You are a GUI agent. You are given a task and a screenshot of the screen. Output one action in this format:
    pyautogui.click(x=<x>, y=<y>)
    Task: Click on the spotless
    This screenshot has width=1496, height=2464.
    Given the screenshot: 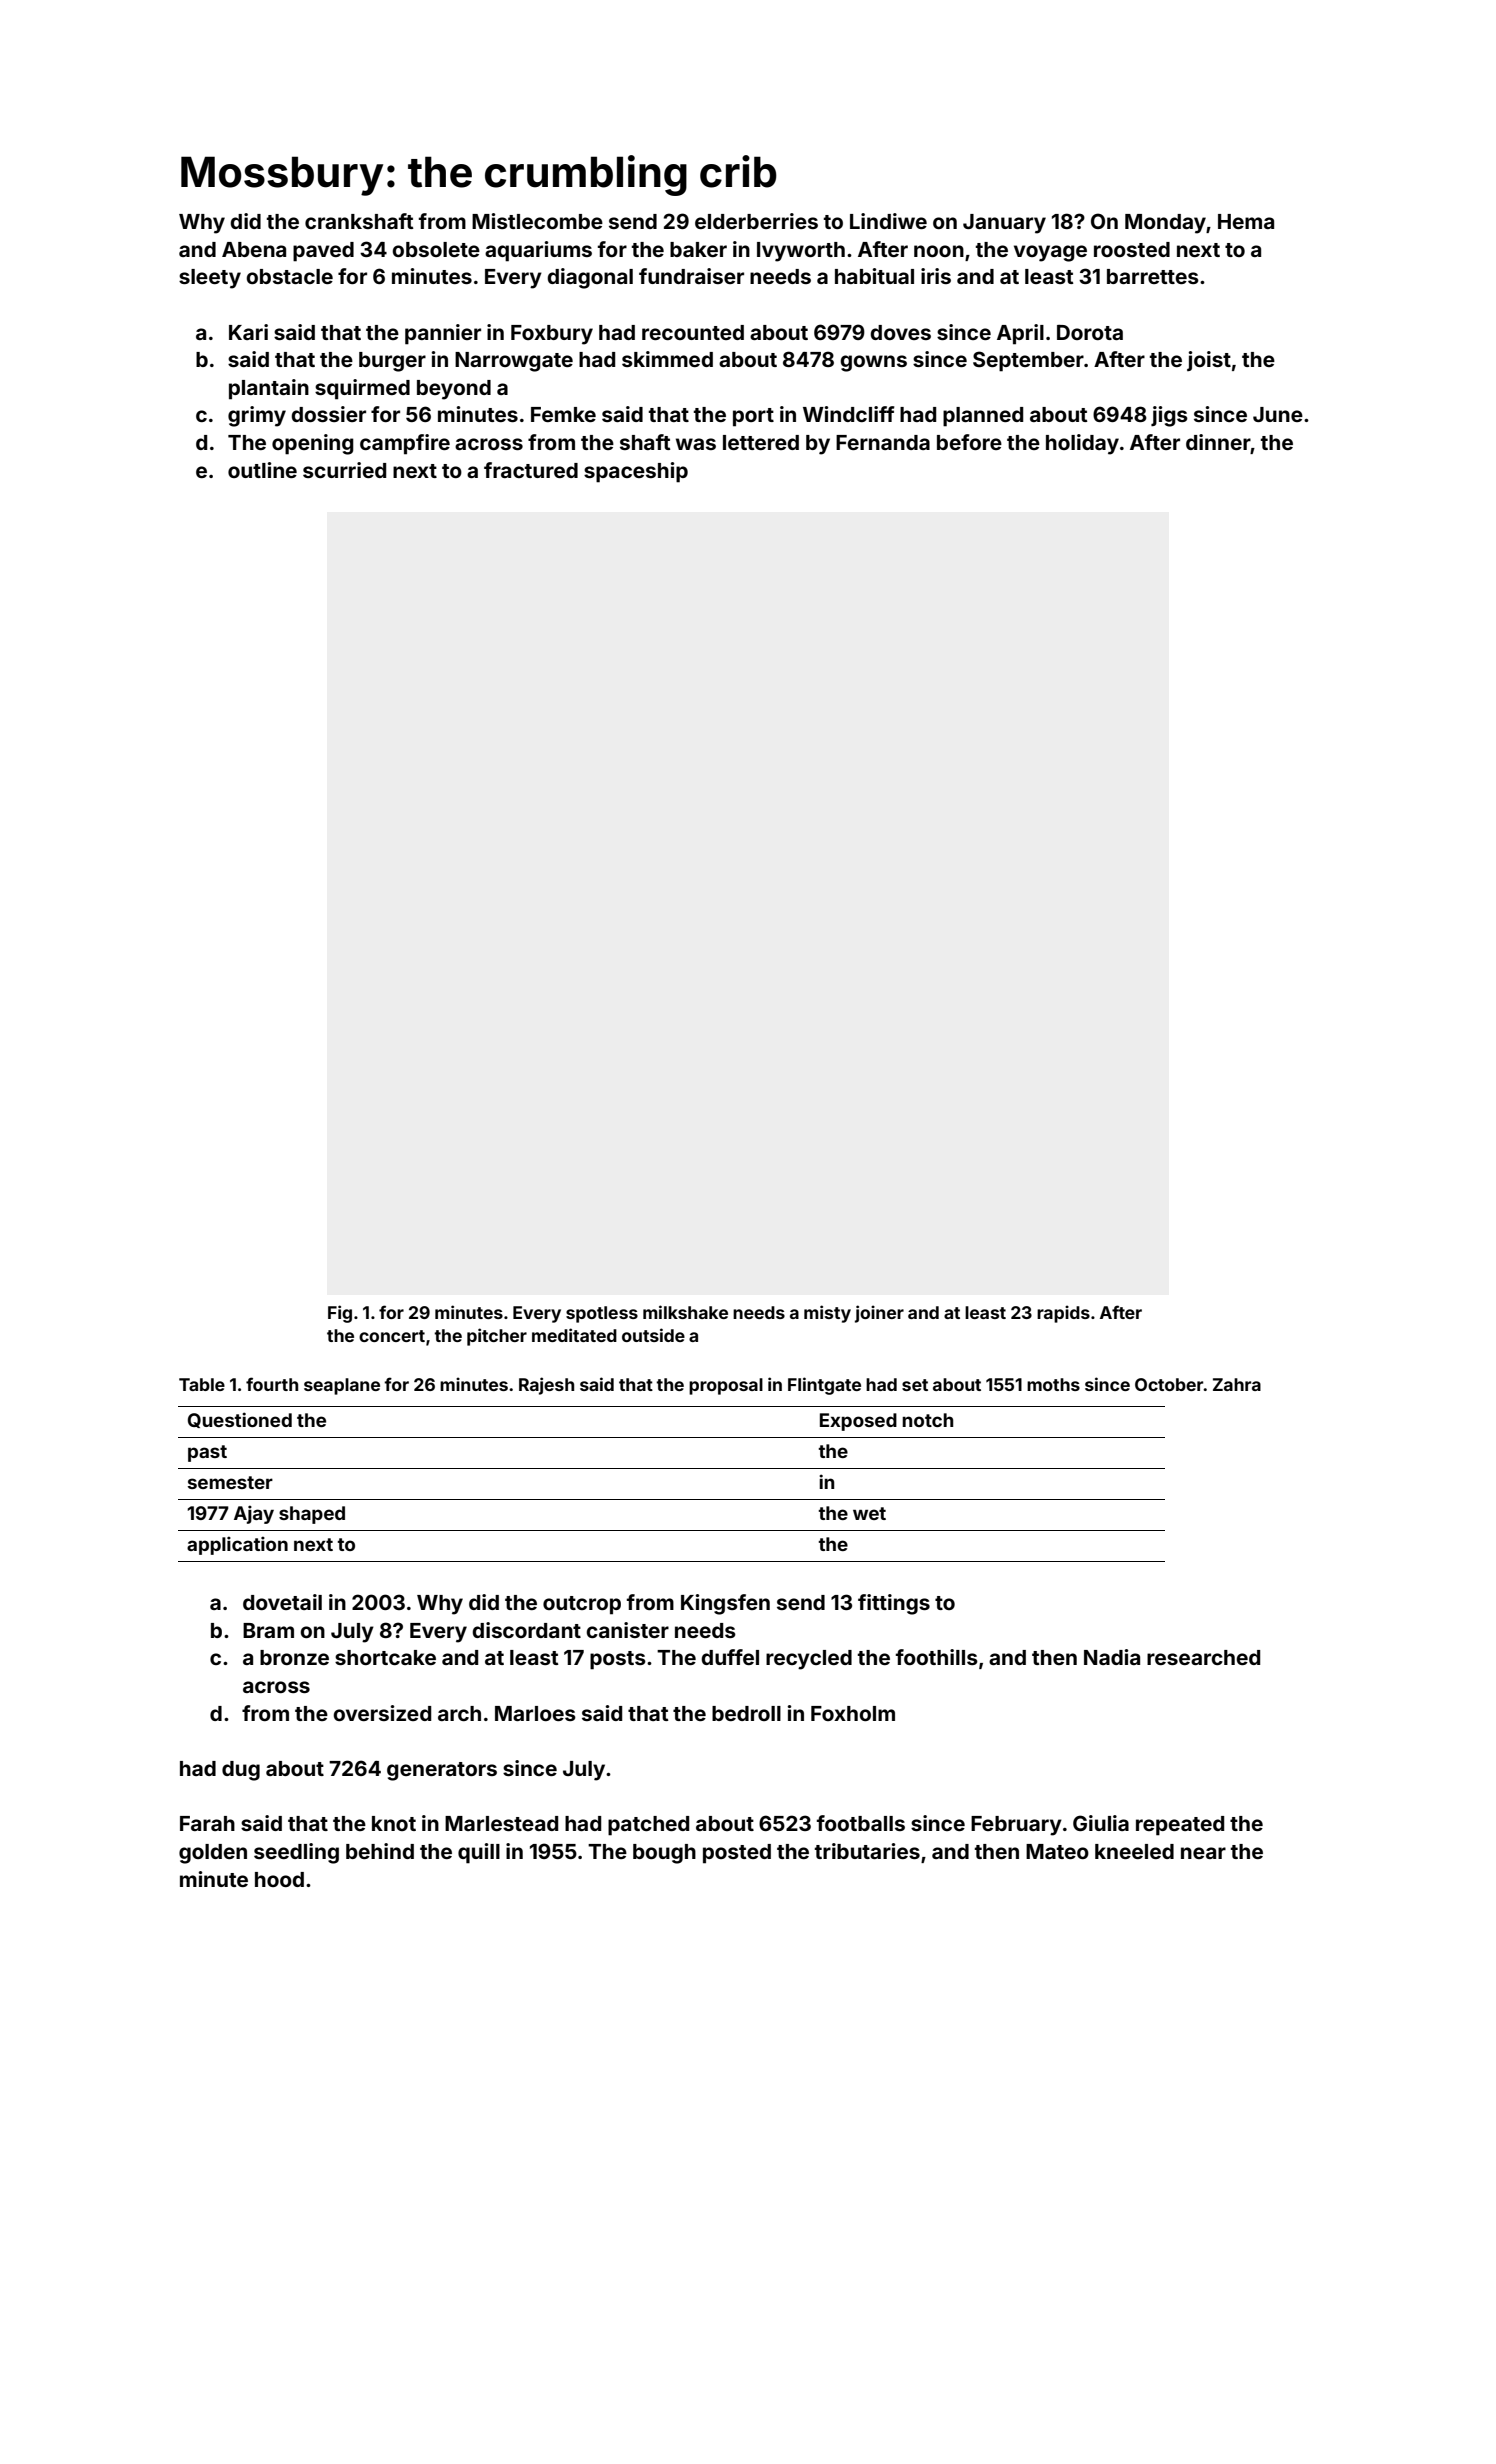 What is the action you would take?
    pyautogui.click(x=602, y=1314)
